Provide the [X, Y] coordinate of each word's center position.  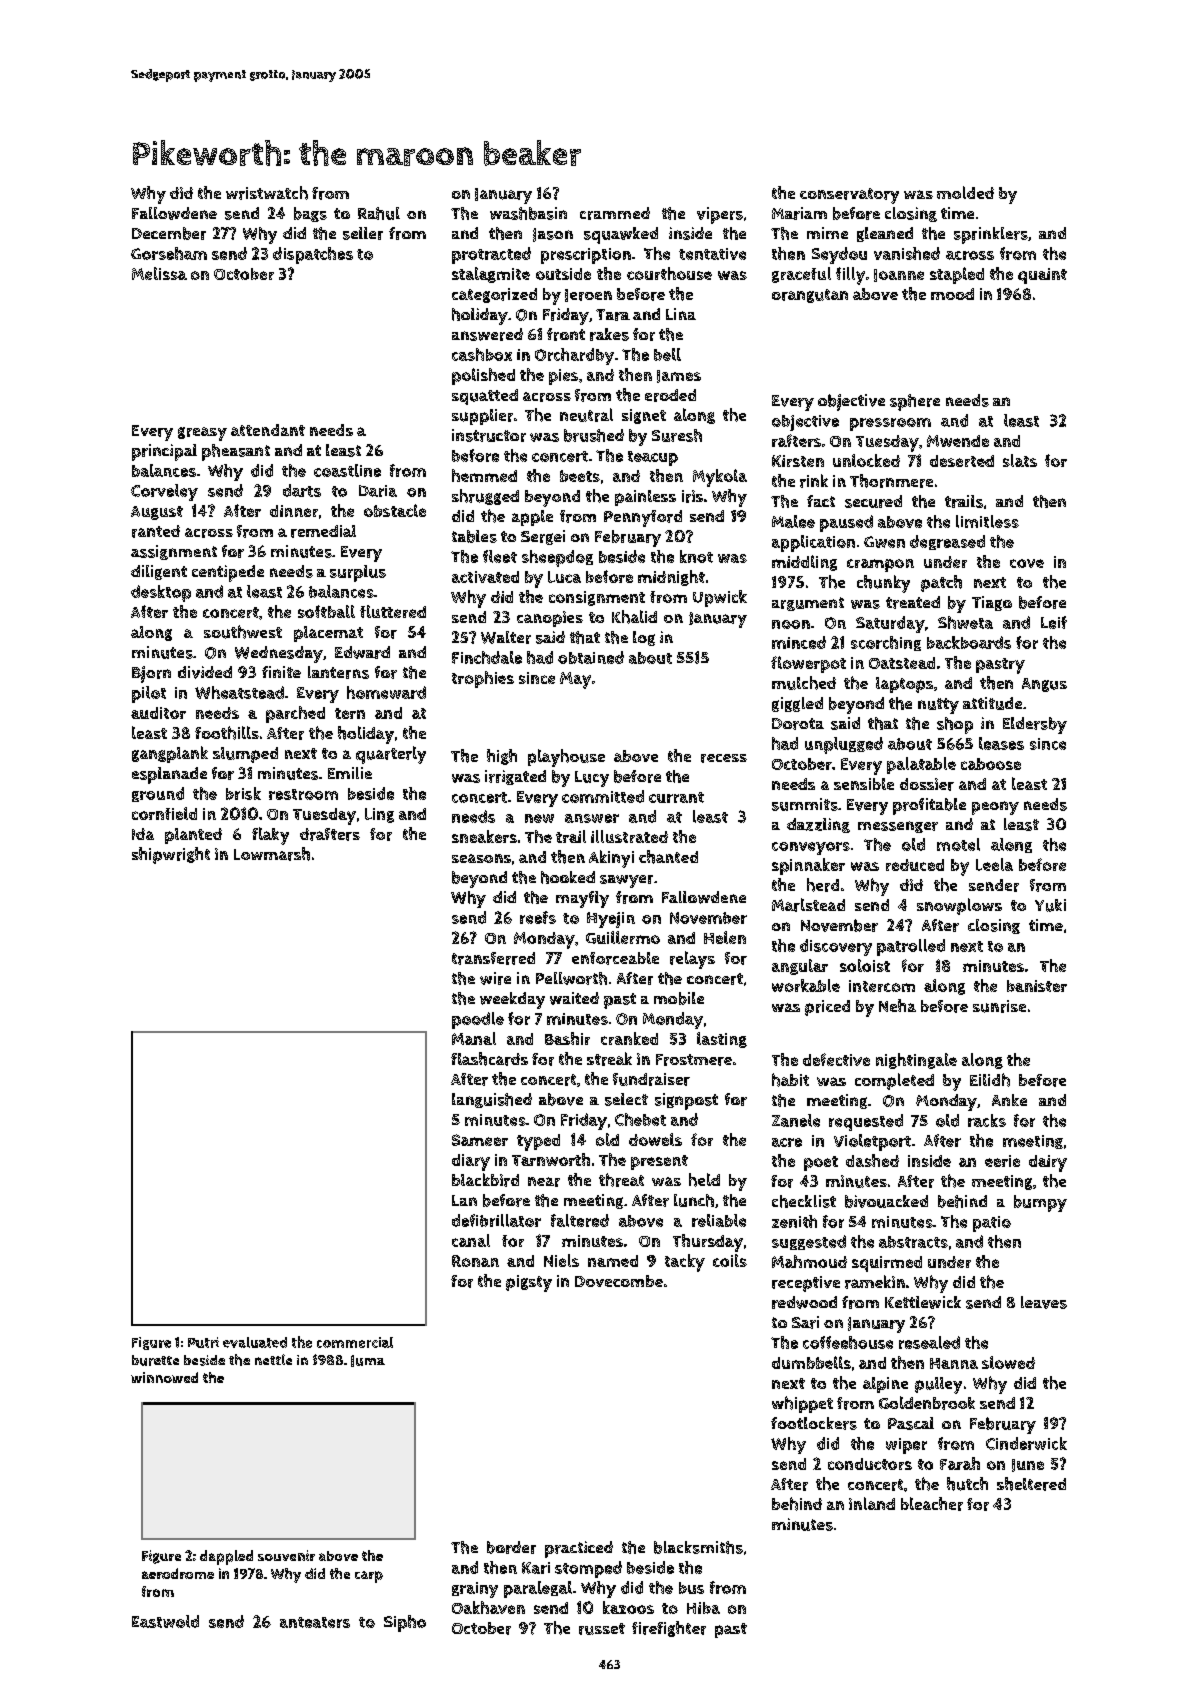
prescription [586, 256]
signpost [686, 1101]
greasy [202, 434]
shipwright [171, 855]
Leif [1054, 622]
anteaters [315, 1622]
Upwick [720, 598]
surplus [358, 573]
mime [827, 233]
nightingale [916, 1061]
